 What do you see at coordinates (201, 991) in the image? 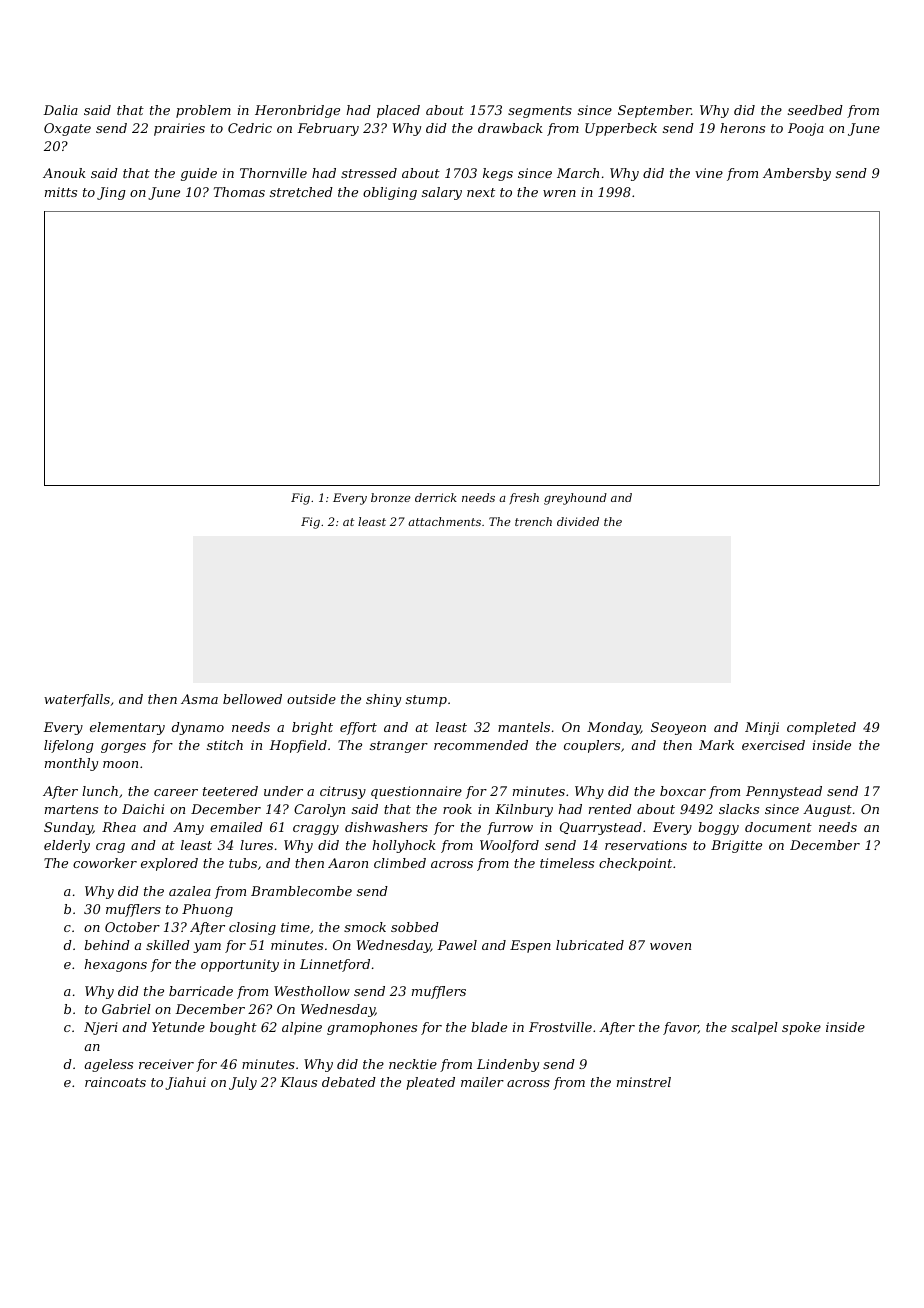
I see `barricade` at bounding box center [201, 991].
